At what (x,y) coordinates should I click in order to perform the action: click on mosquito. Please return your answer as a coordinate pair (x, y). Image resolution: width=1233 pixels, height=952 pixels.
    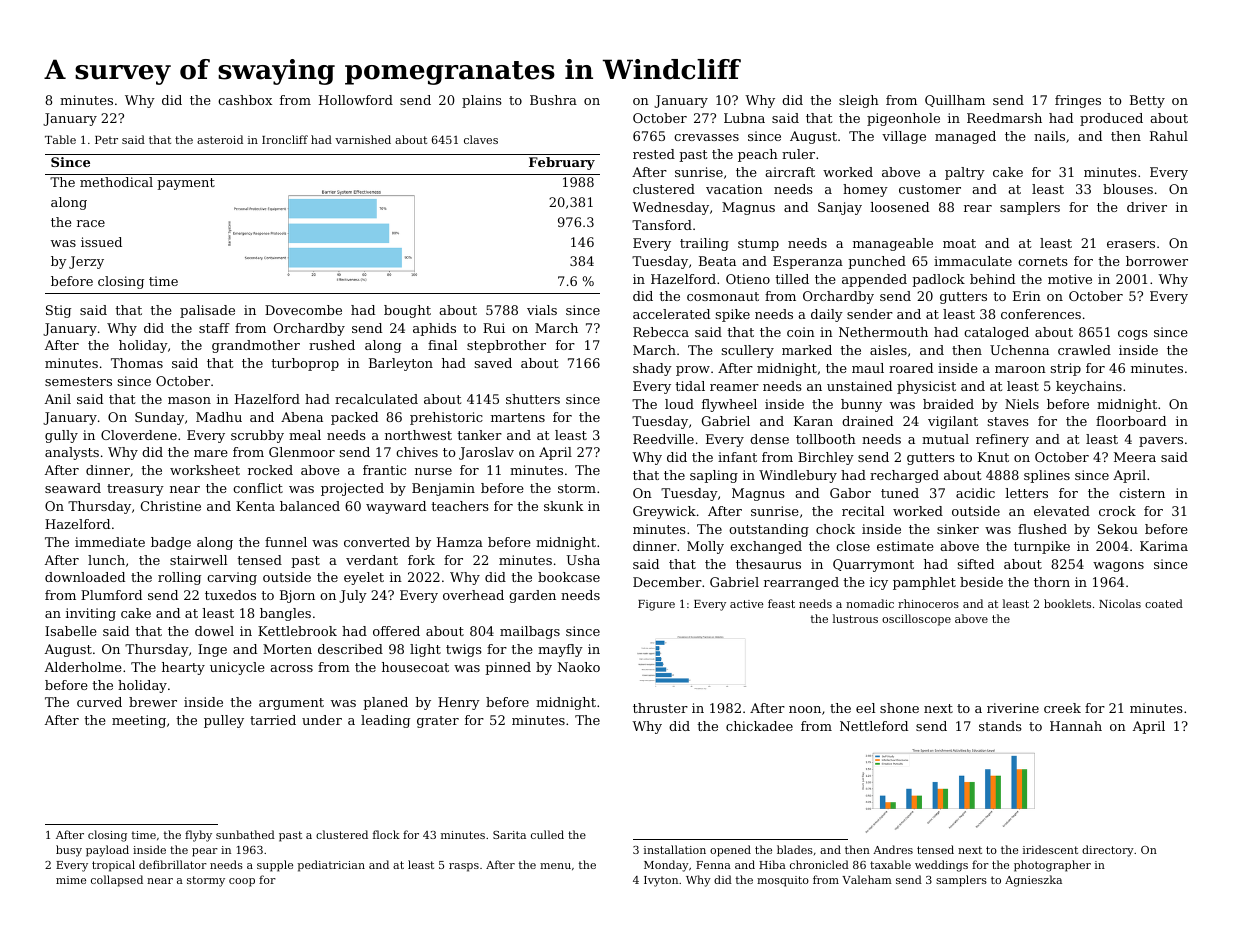
    Looking at the image, I should click on (783, 881).
